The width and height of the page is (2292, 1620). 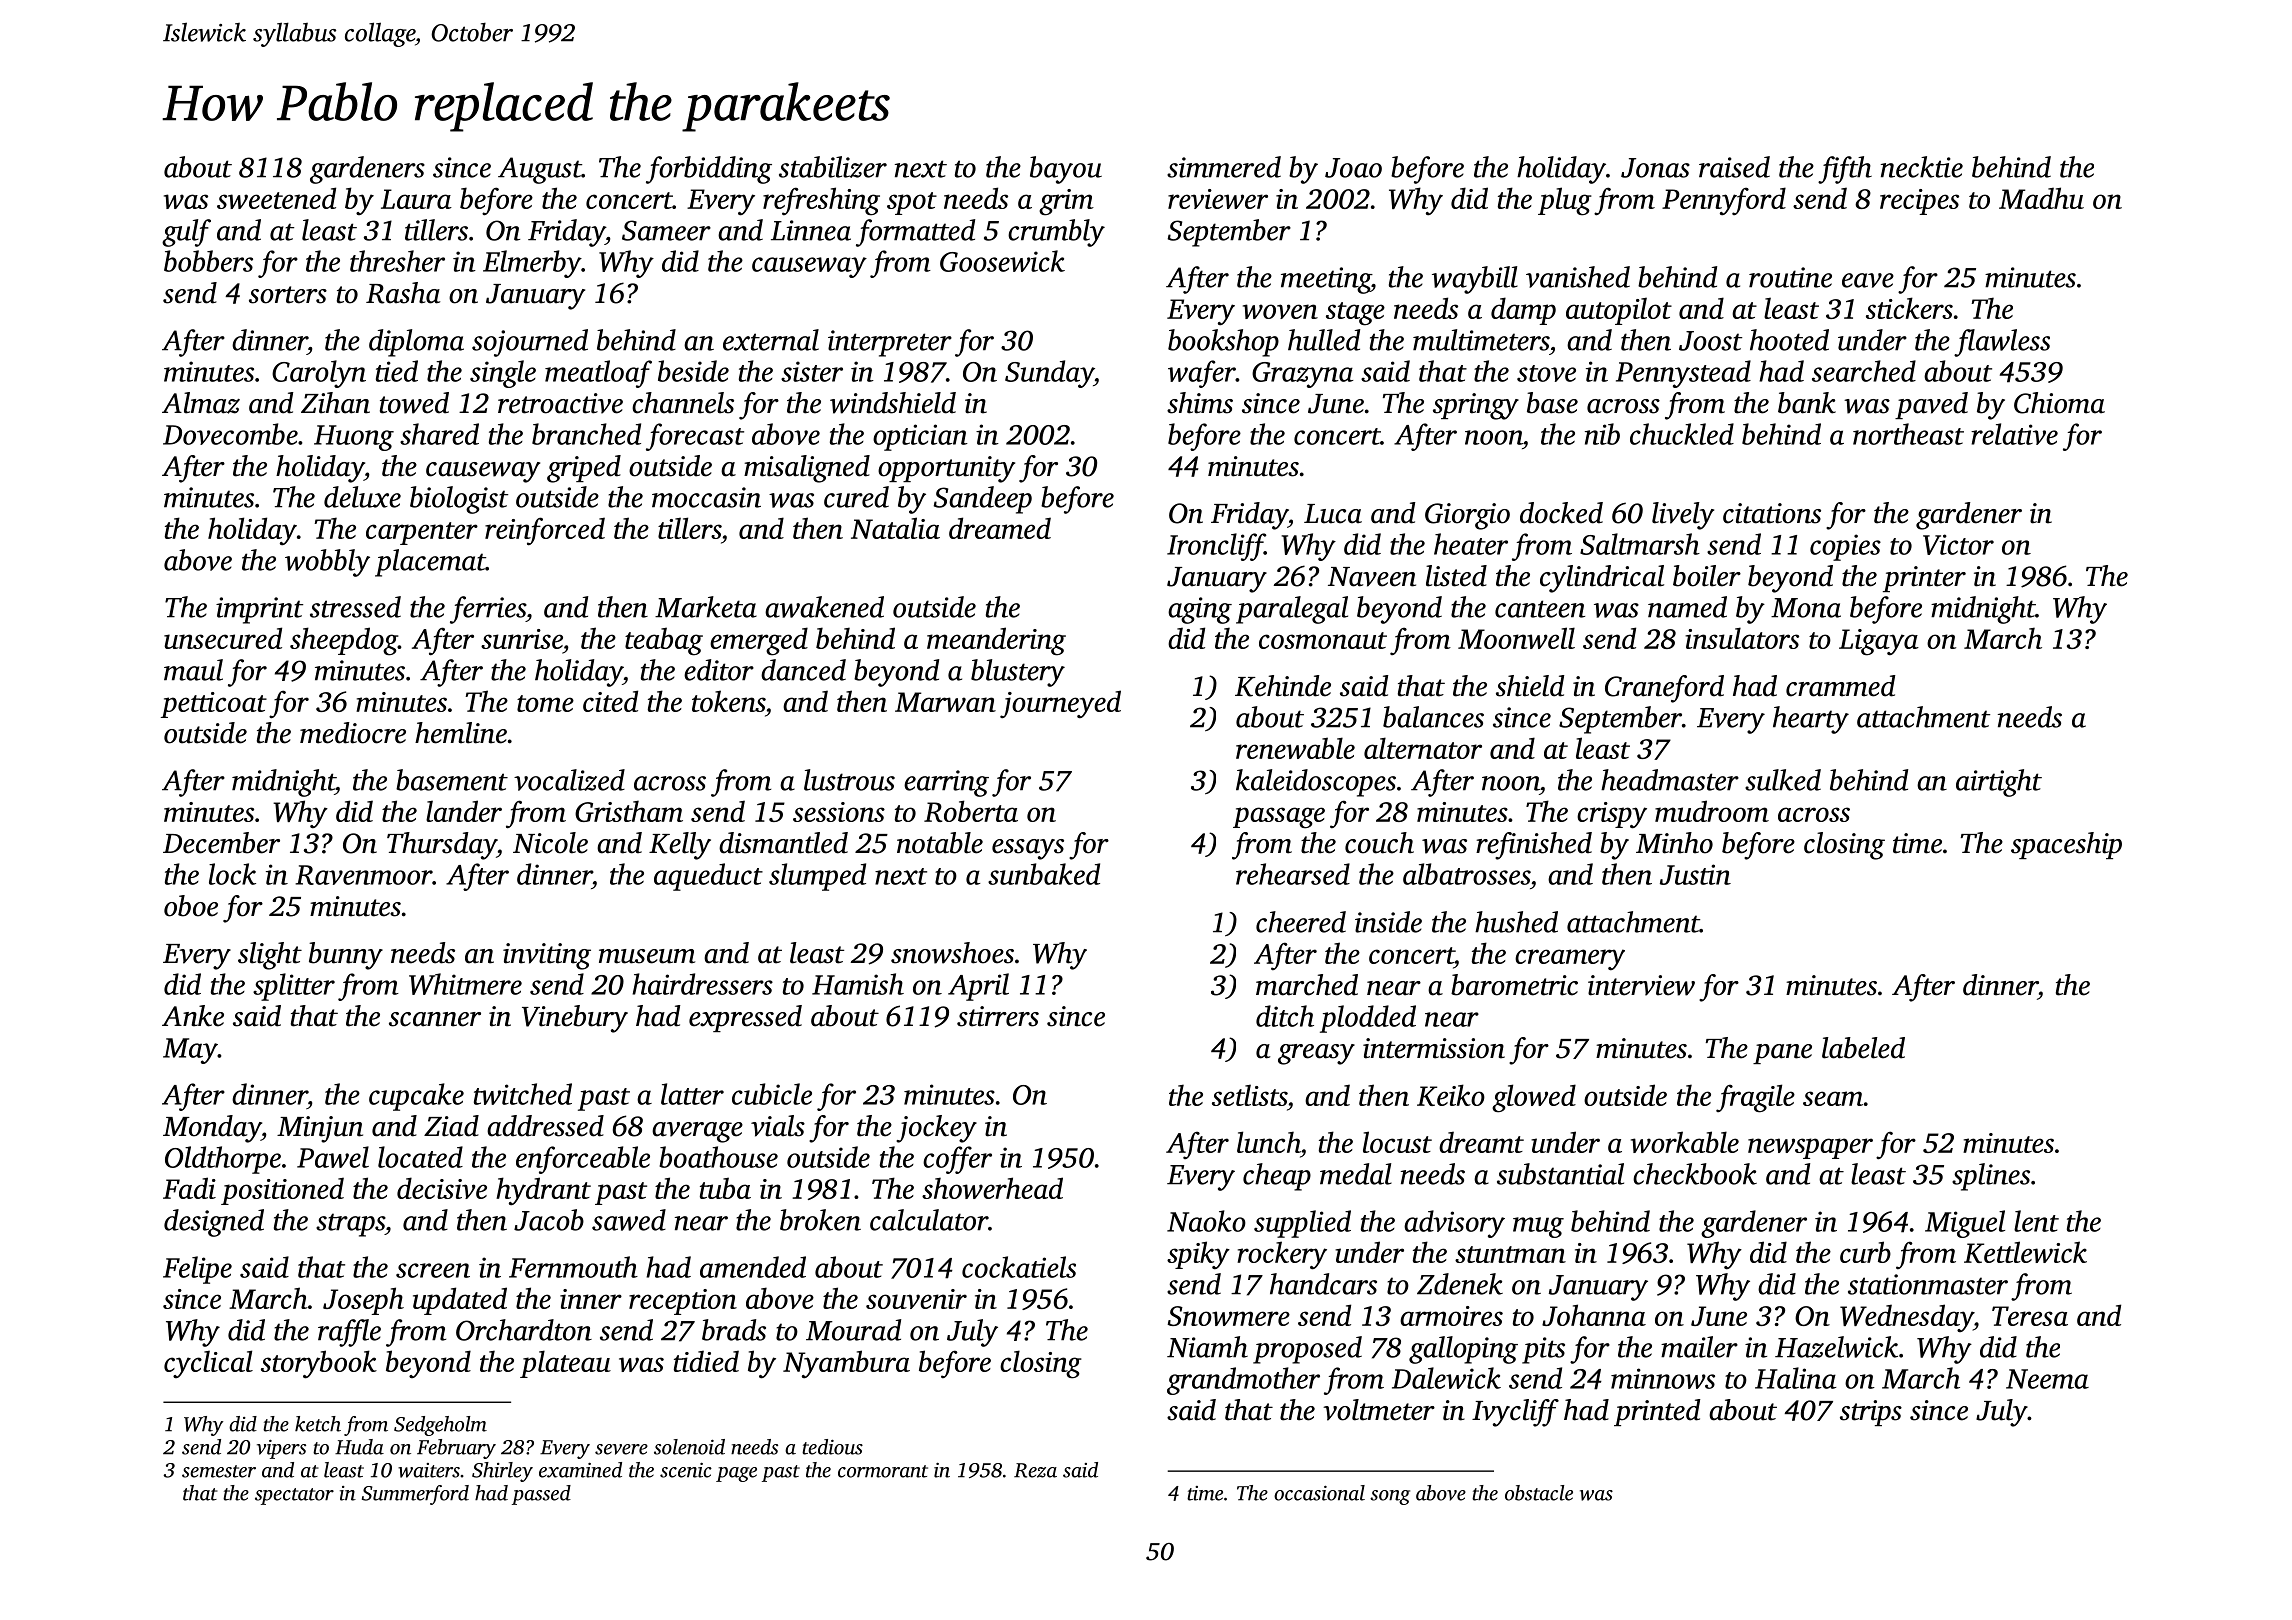 I want to click on simmered, so click(x=1224, y=167).
